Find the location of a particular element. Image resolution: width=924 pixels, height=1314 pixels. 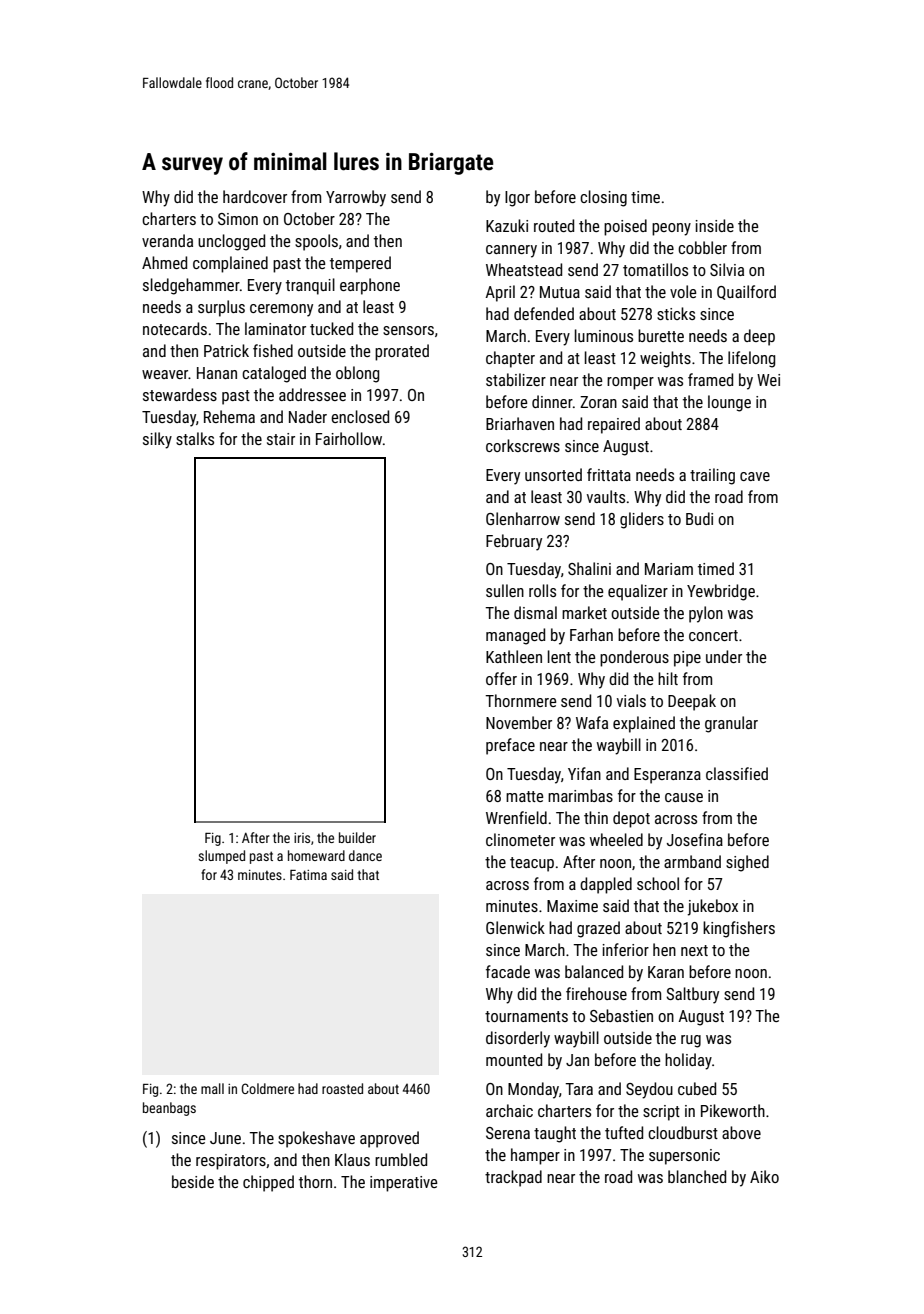

Serena is located at coordinates (508, 1133).
